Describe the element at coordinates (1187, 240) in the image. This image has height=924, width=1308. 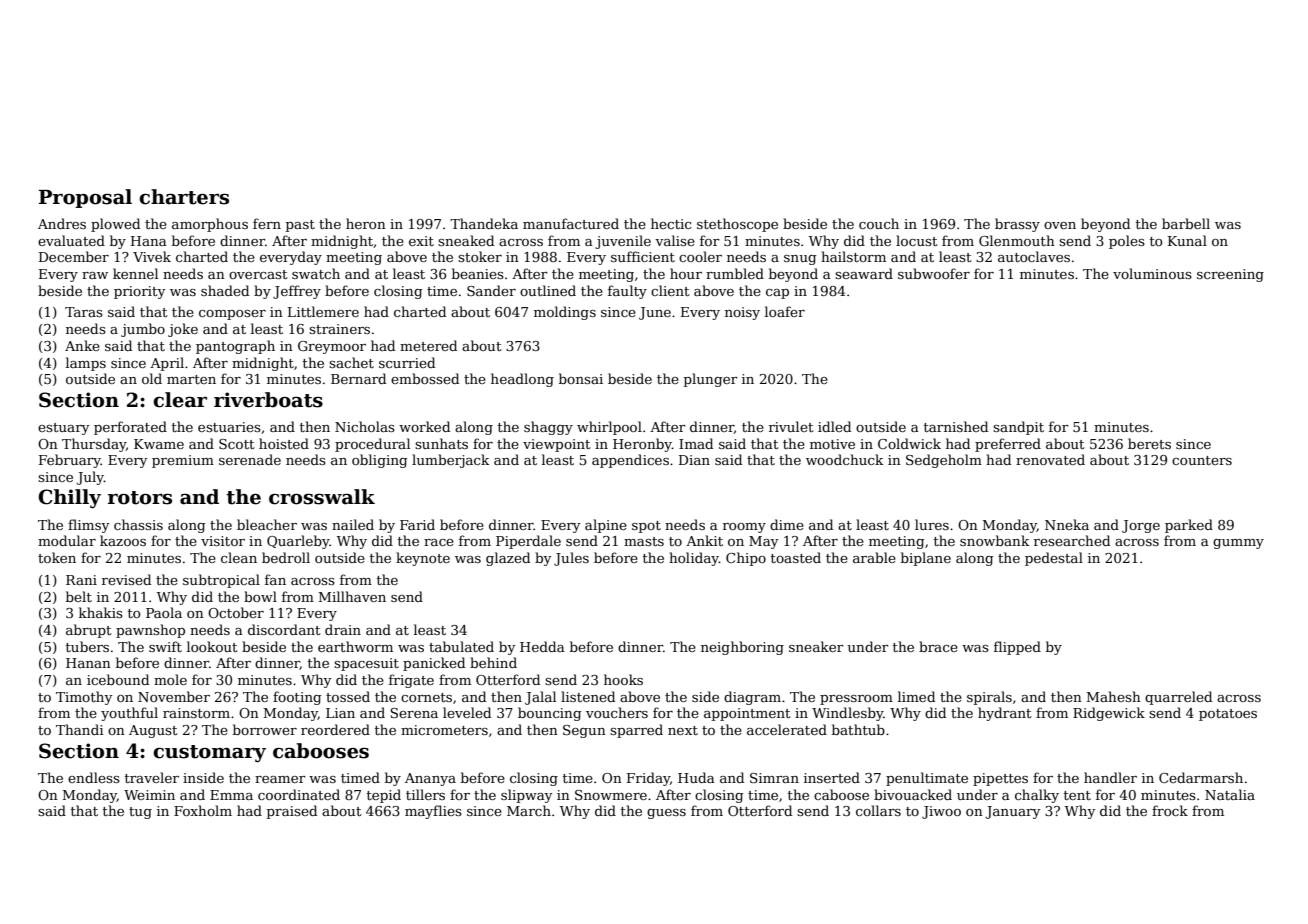
I see `Kunal` at that location.
